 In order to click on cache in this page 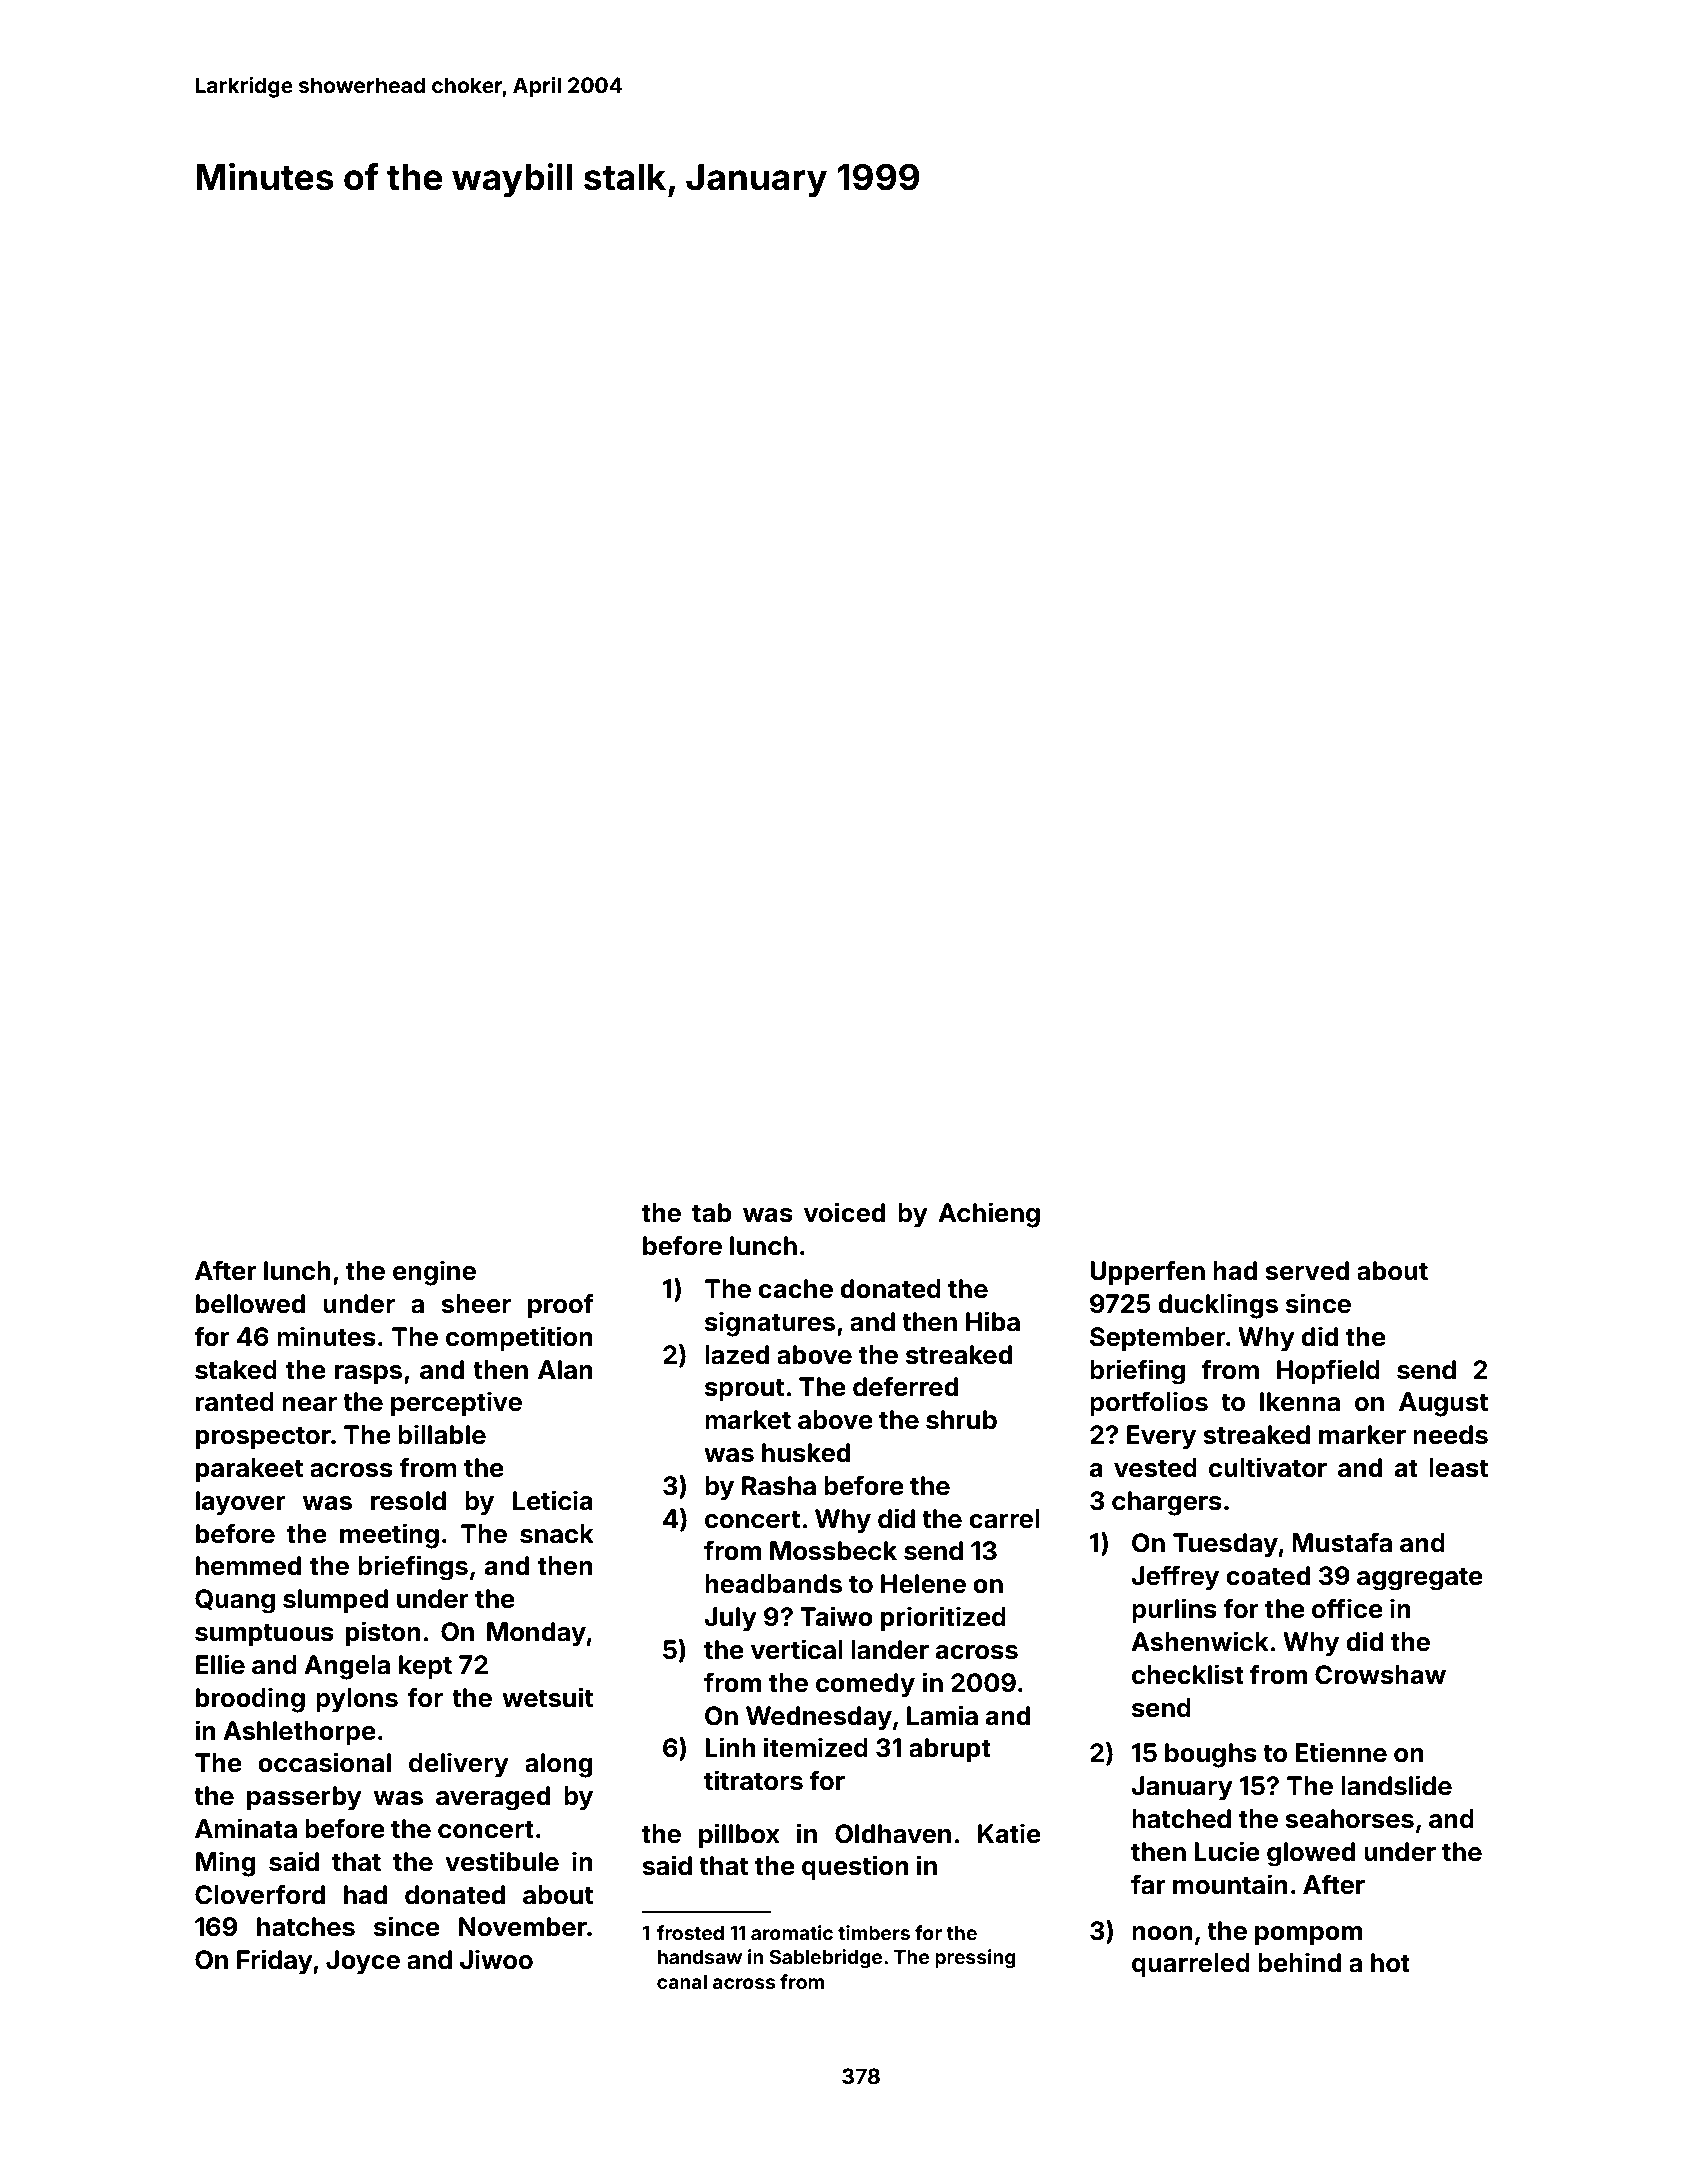, I will do `click(795, 1289)`.
